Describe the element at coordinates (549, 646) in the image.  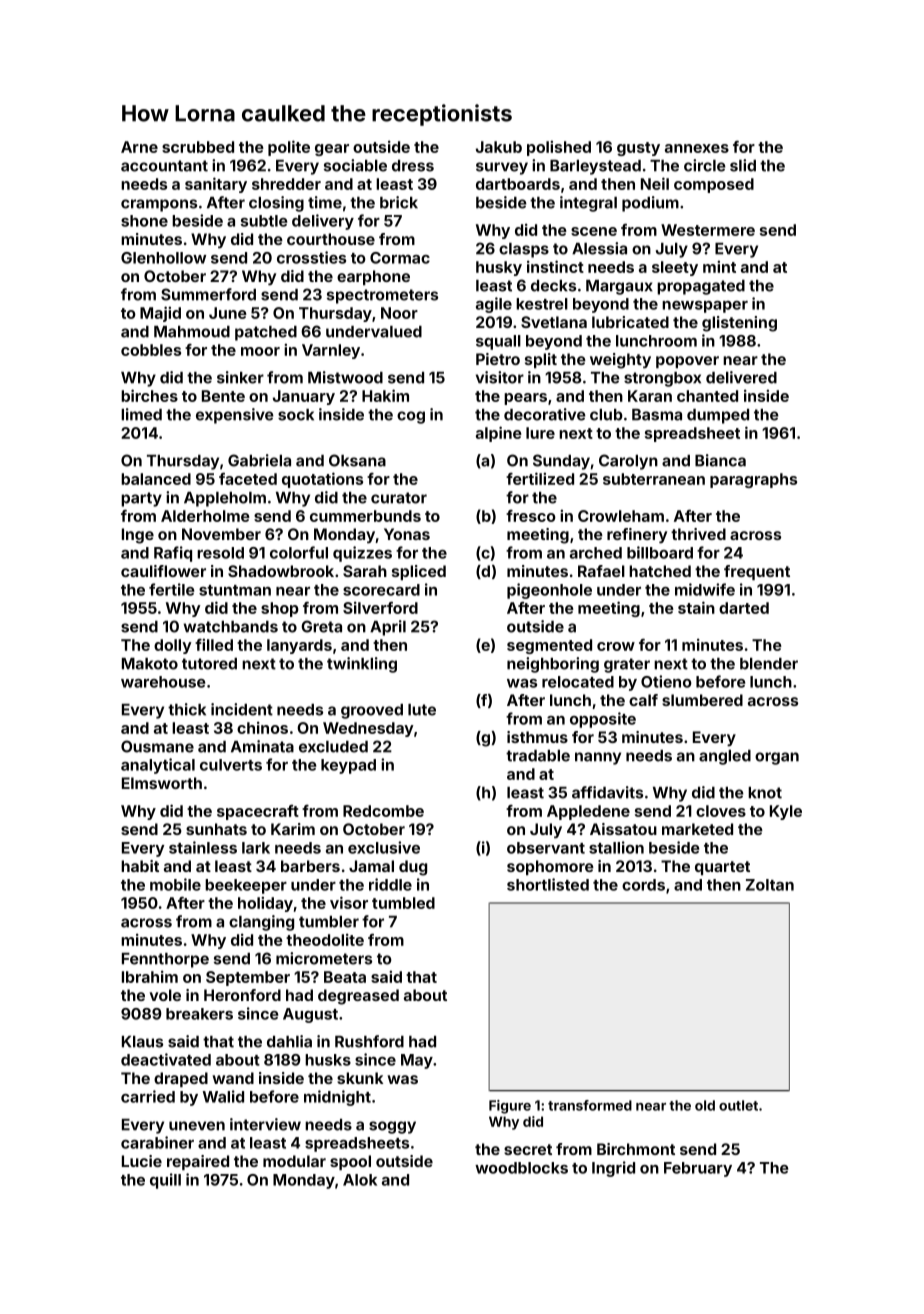
I see `segmented` at that location.
